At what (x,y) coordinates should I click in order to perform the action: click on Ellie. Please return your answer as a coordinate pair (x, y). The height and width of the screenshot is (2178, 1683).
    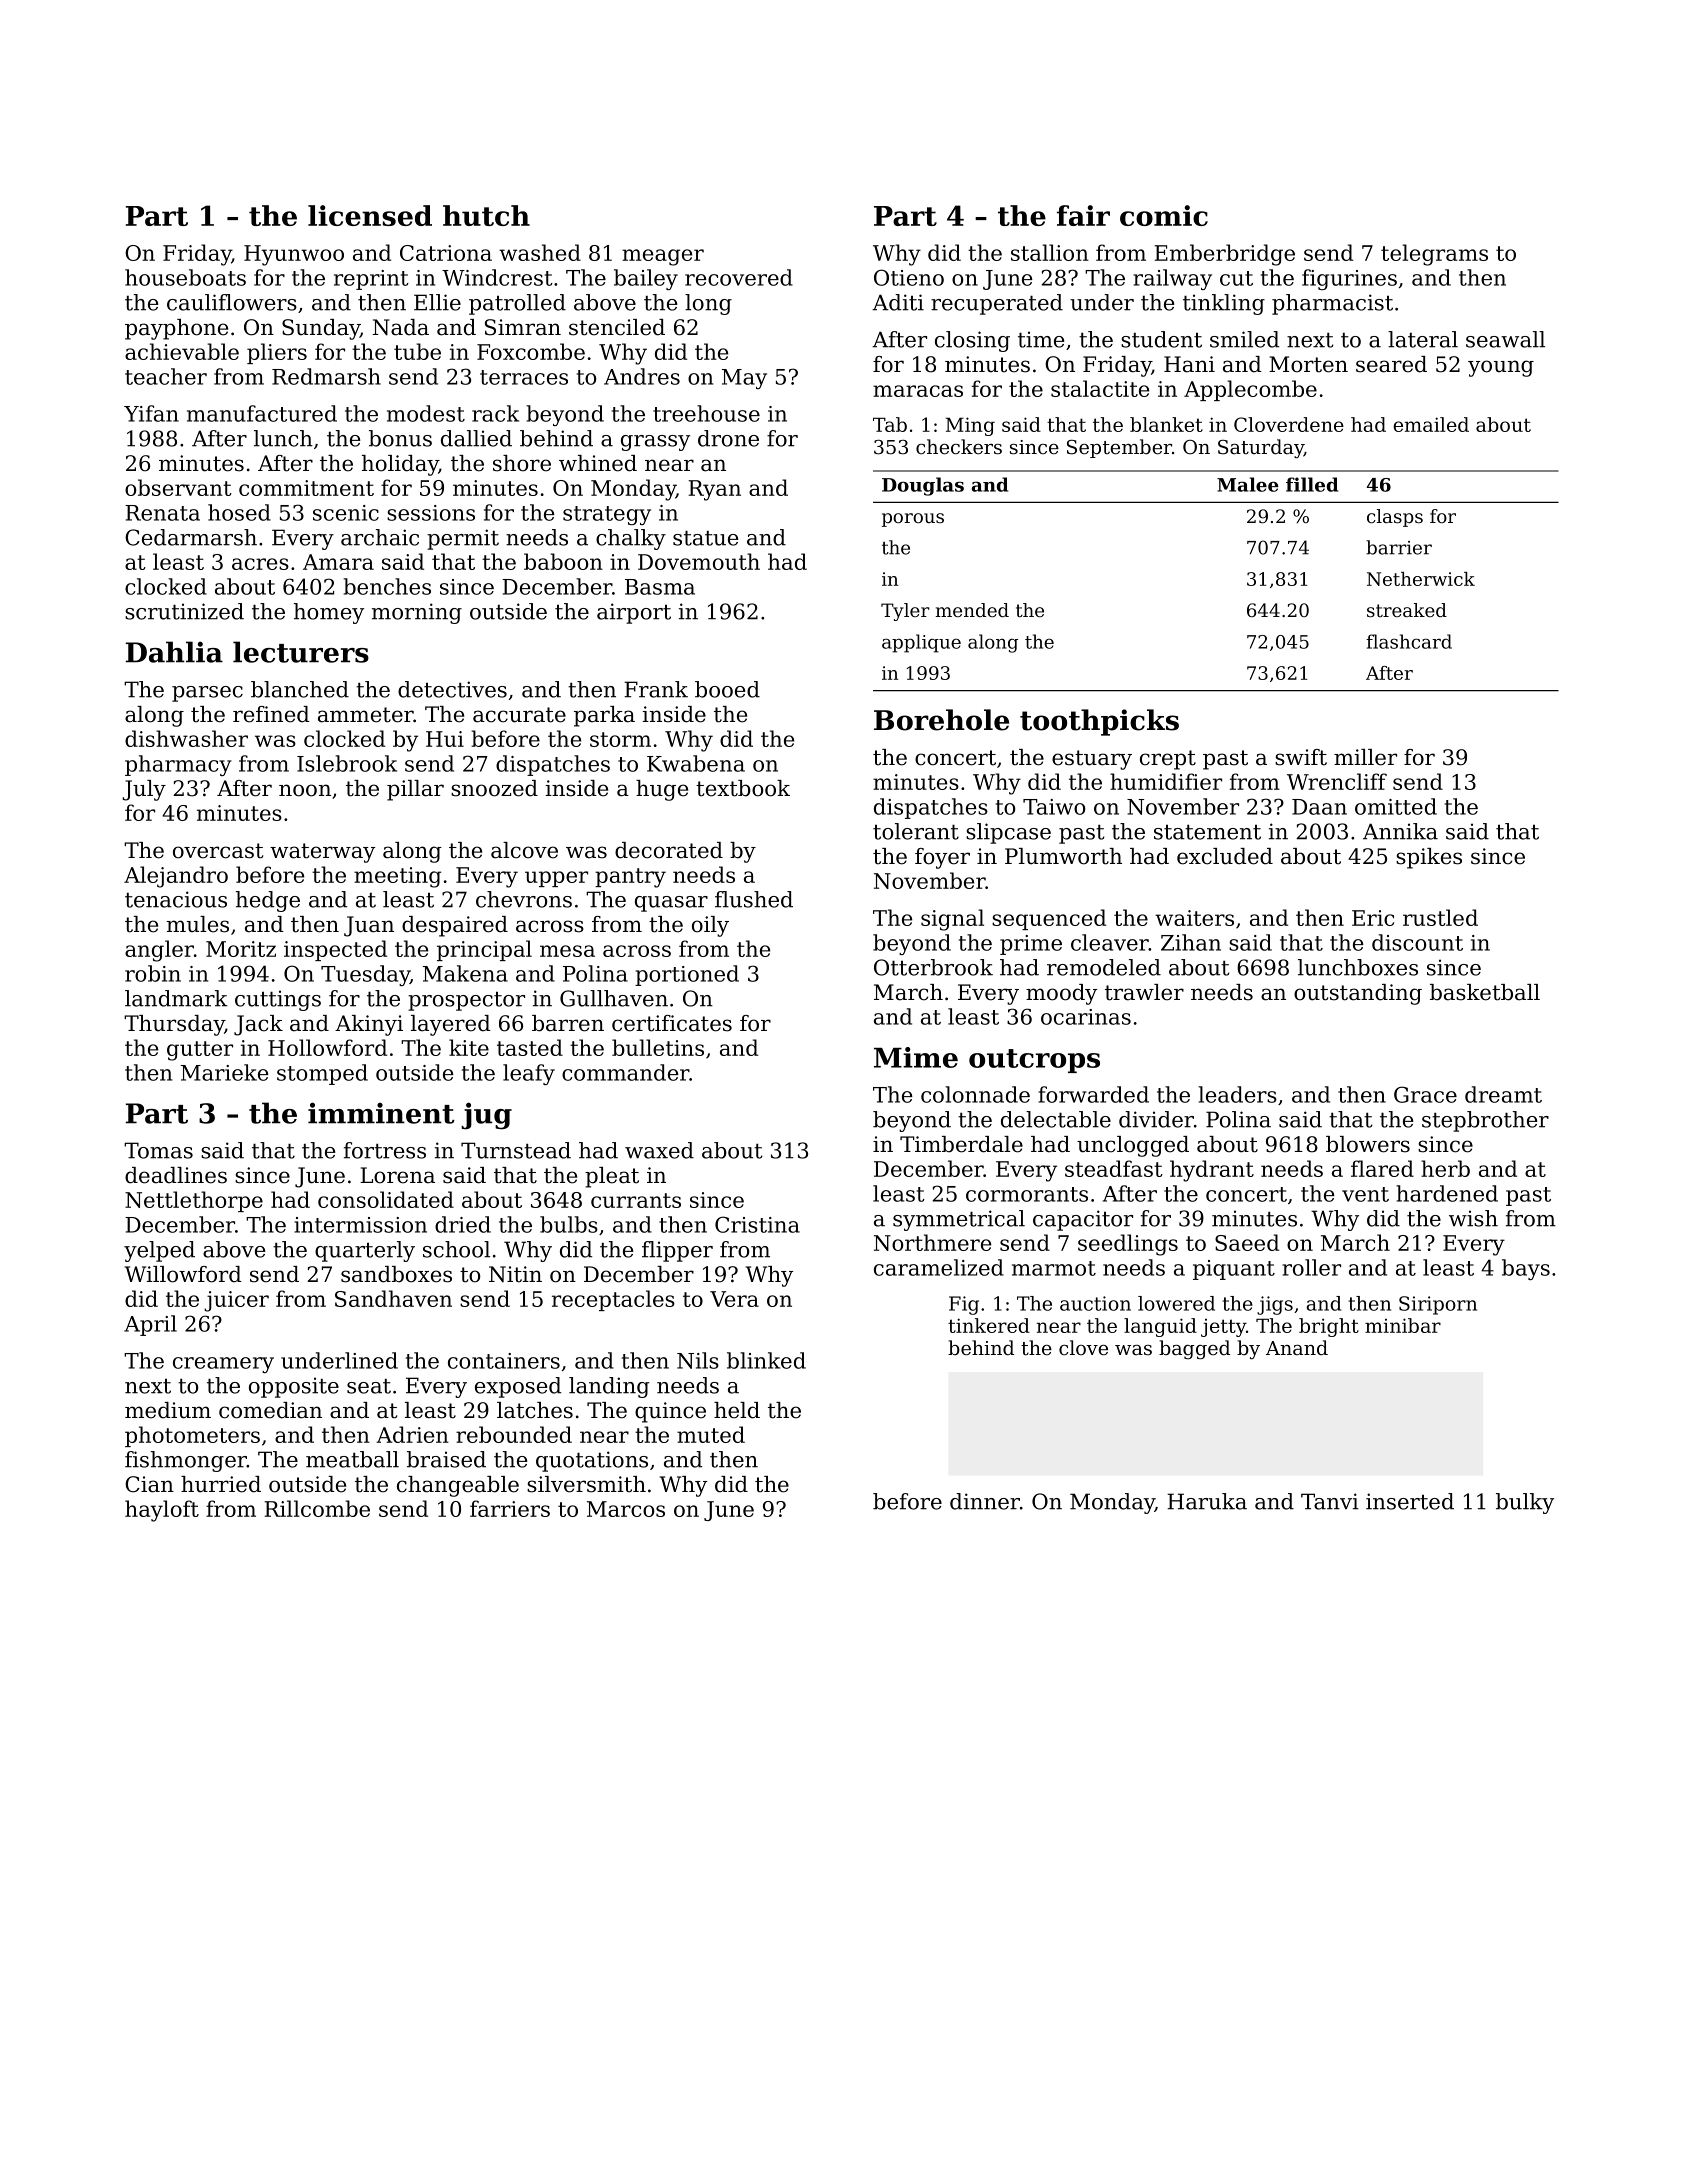
    Looking at the image, I should click on (437, 302).
